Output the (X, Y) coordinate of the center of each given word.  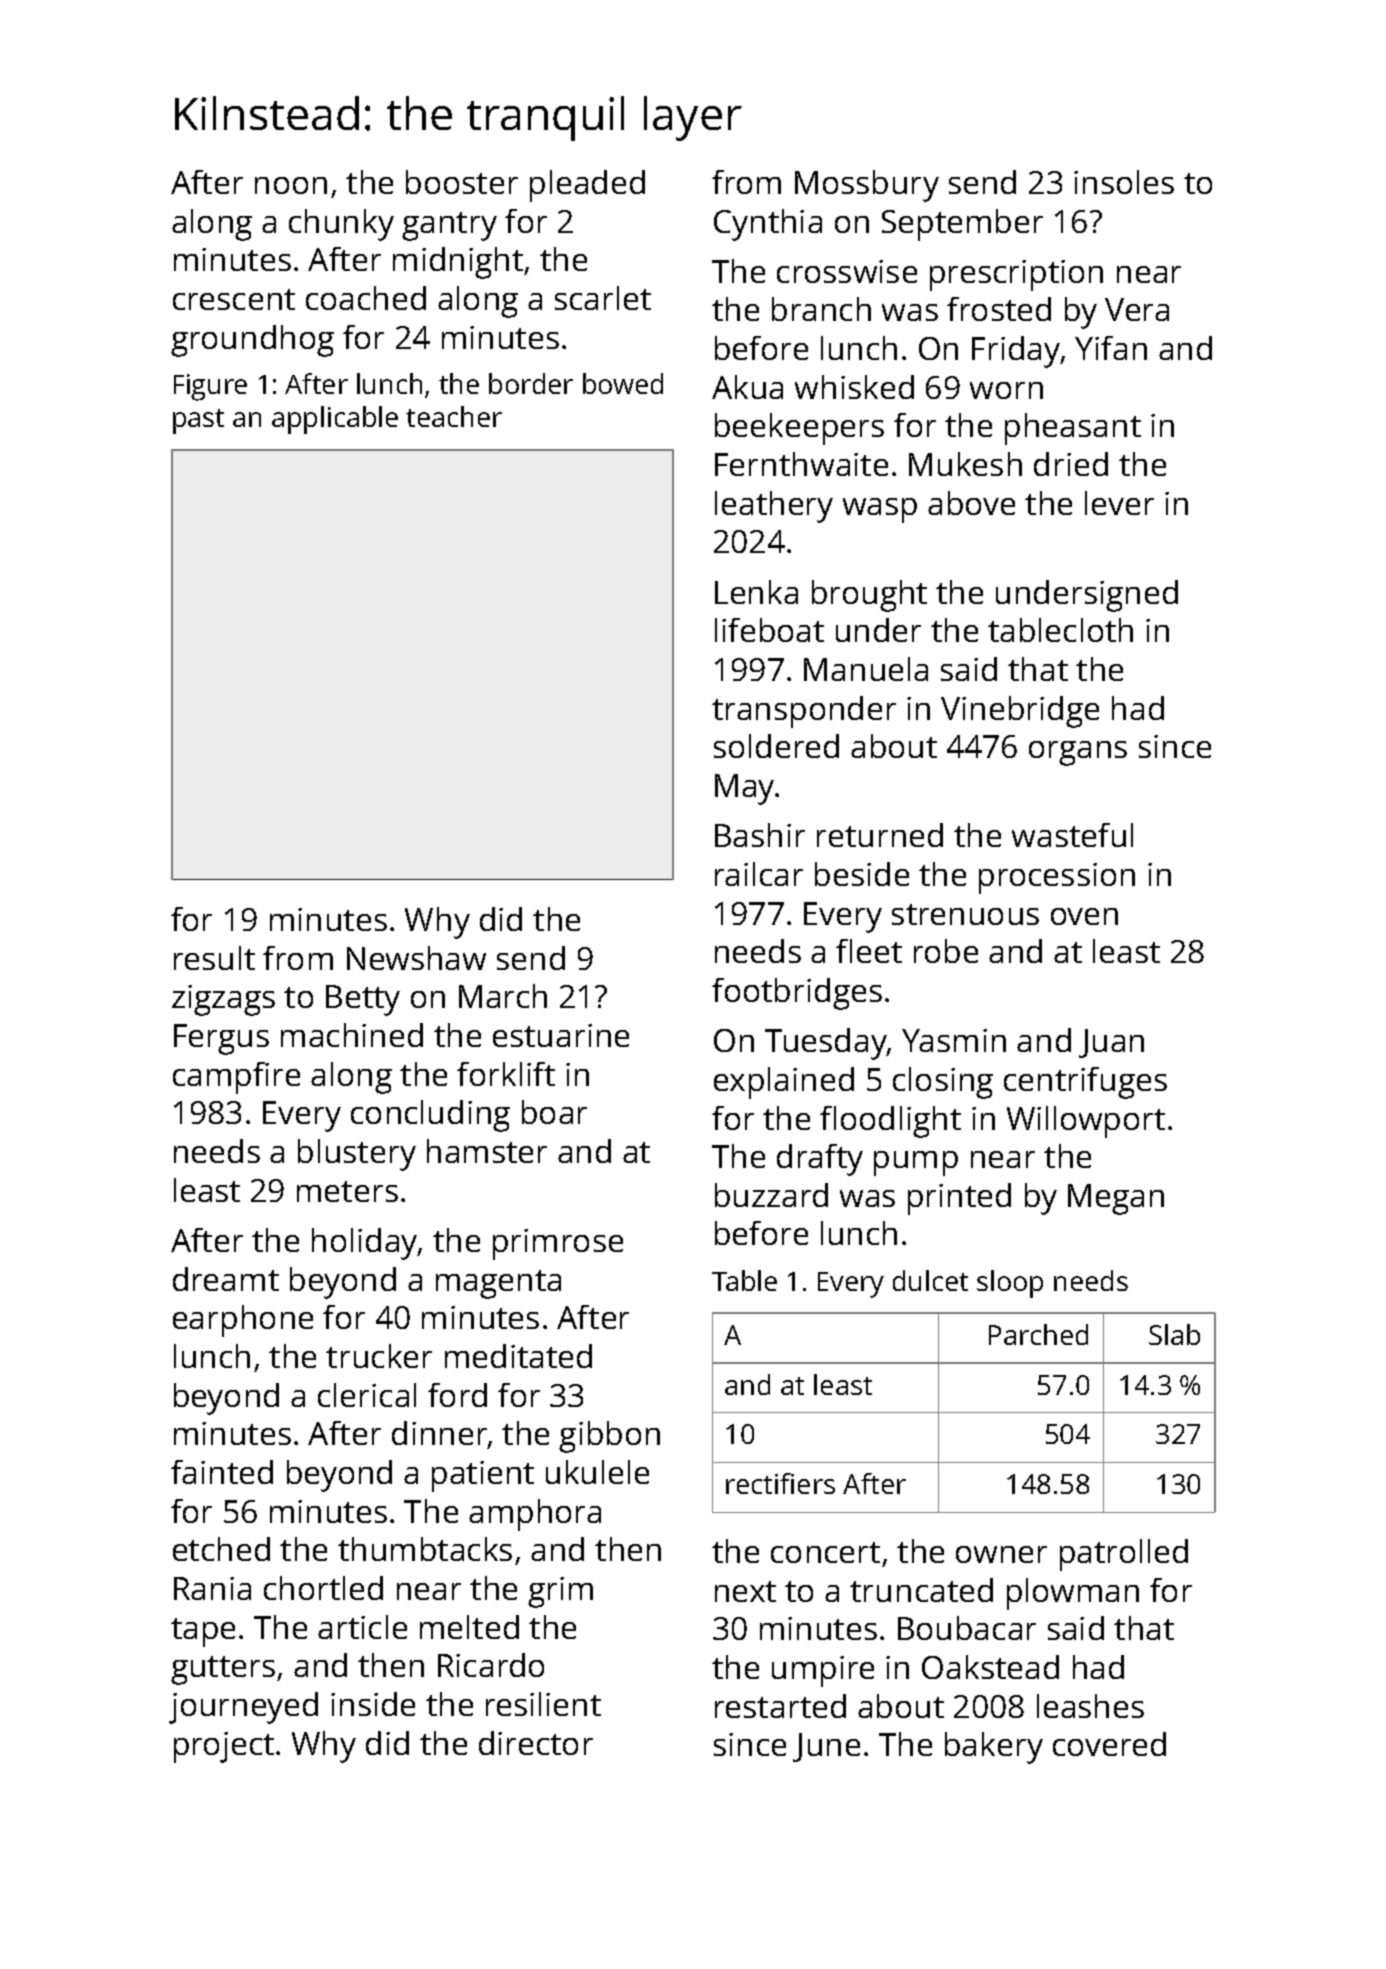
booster (462, 182)
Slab (1174, 1334)
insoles (1124, 182)
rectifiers (780, 1483)
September (962, 225)
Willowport (1086, 1122)
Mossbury (867, 186)
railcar (759, 874)
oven (1084, 916)
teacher (454, 416)
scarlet (603, 298)
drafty (820, 1160)
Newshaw (416, 958)
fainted (222, 1472)
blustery (357, 1155)
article (362, 1627)
